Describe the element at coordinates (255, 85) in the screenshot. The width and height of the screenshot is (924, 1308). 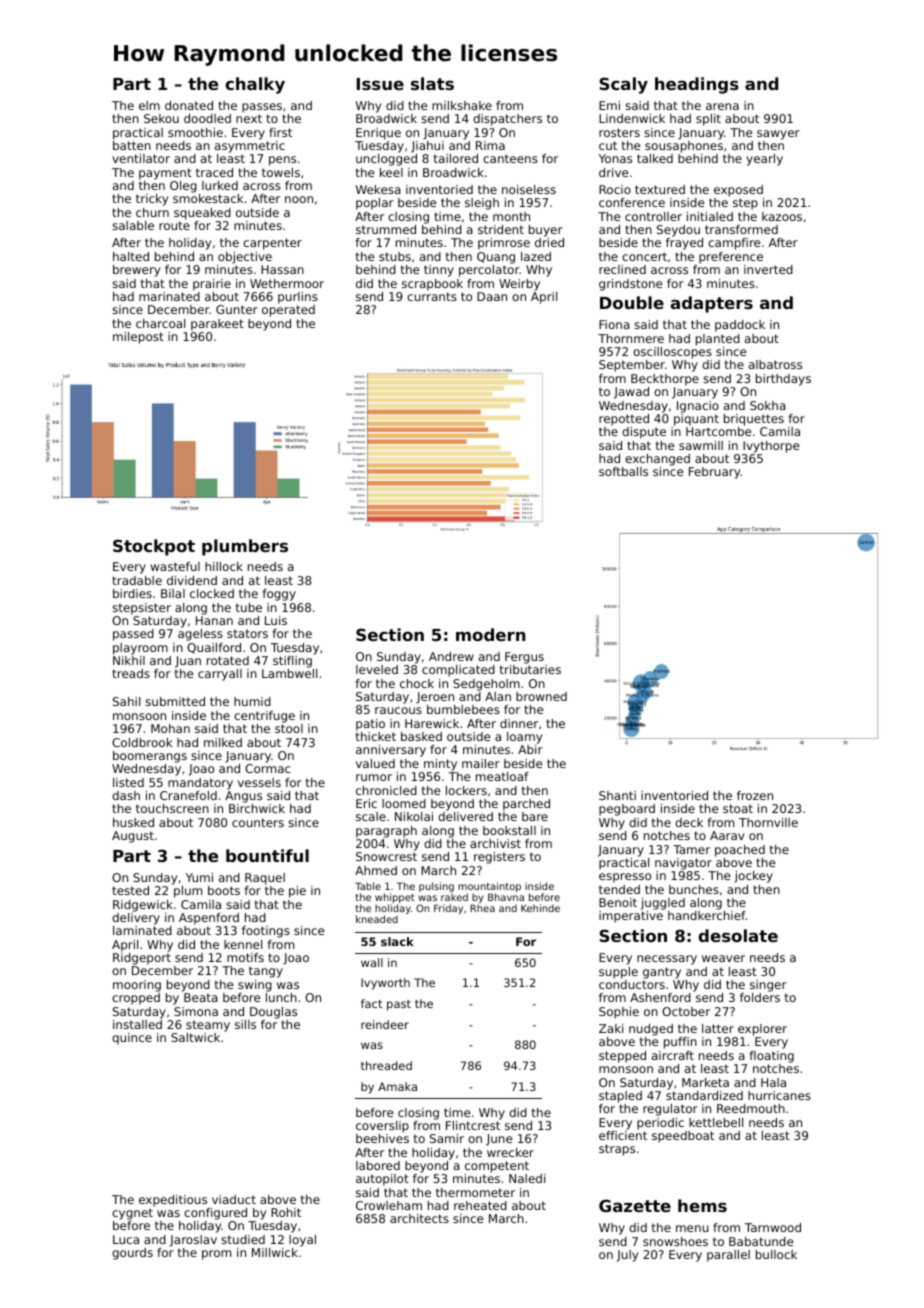
I see `chalky` at that location.
